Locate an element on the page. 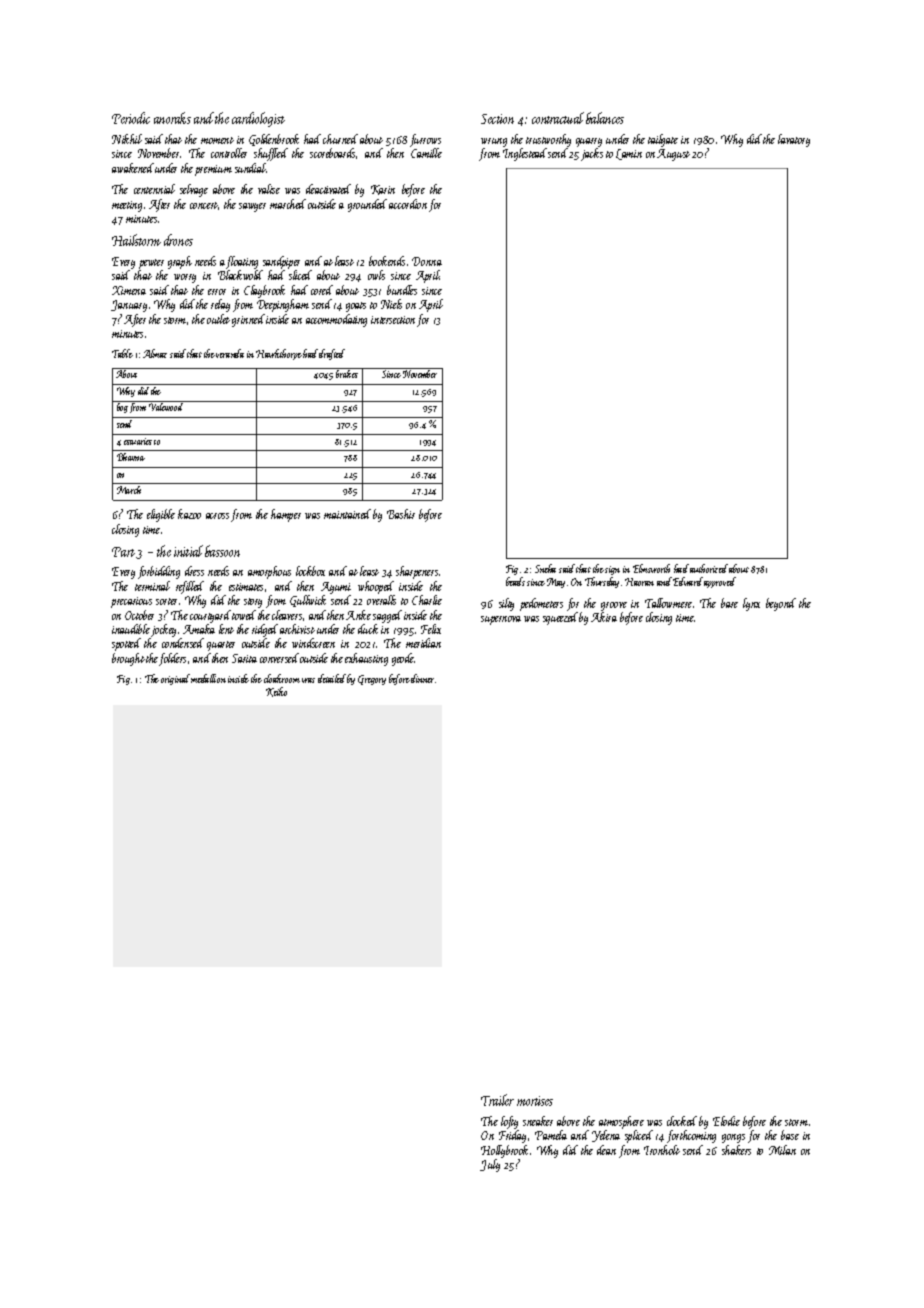  shakers is located at coordinates (736, 1150).
